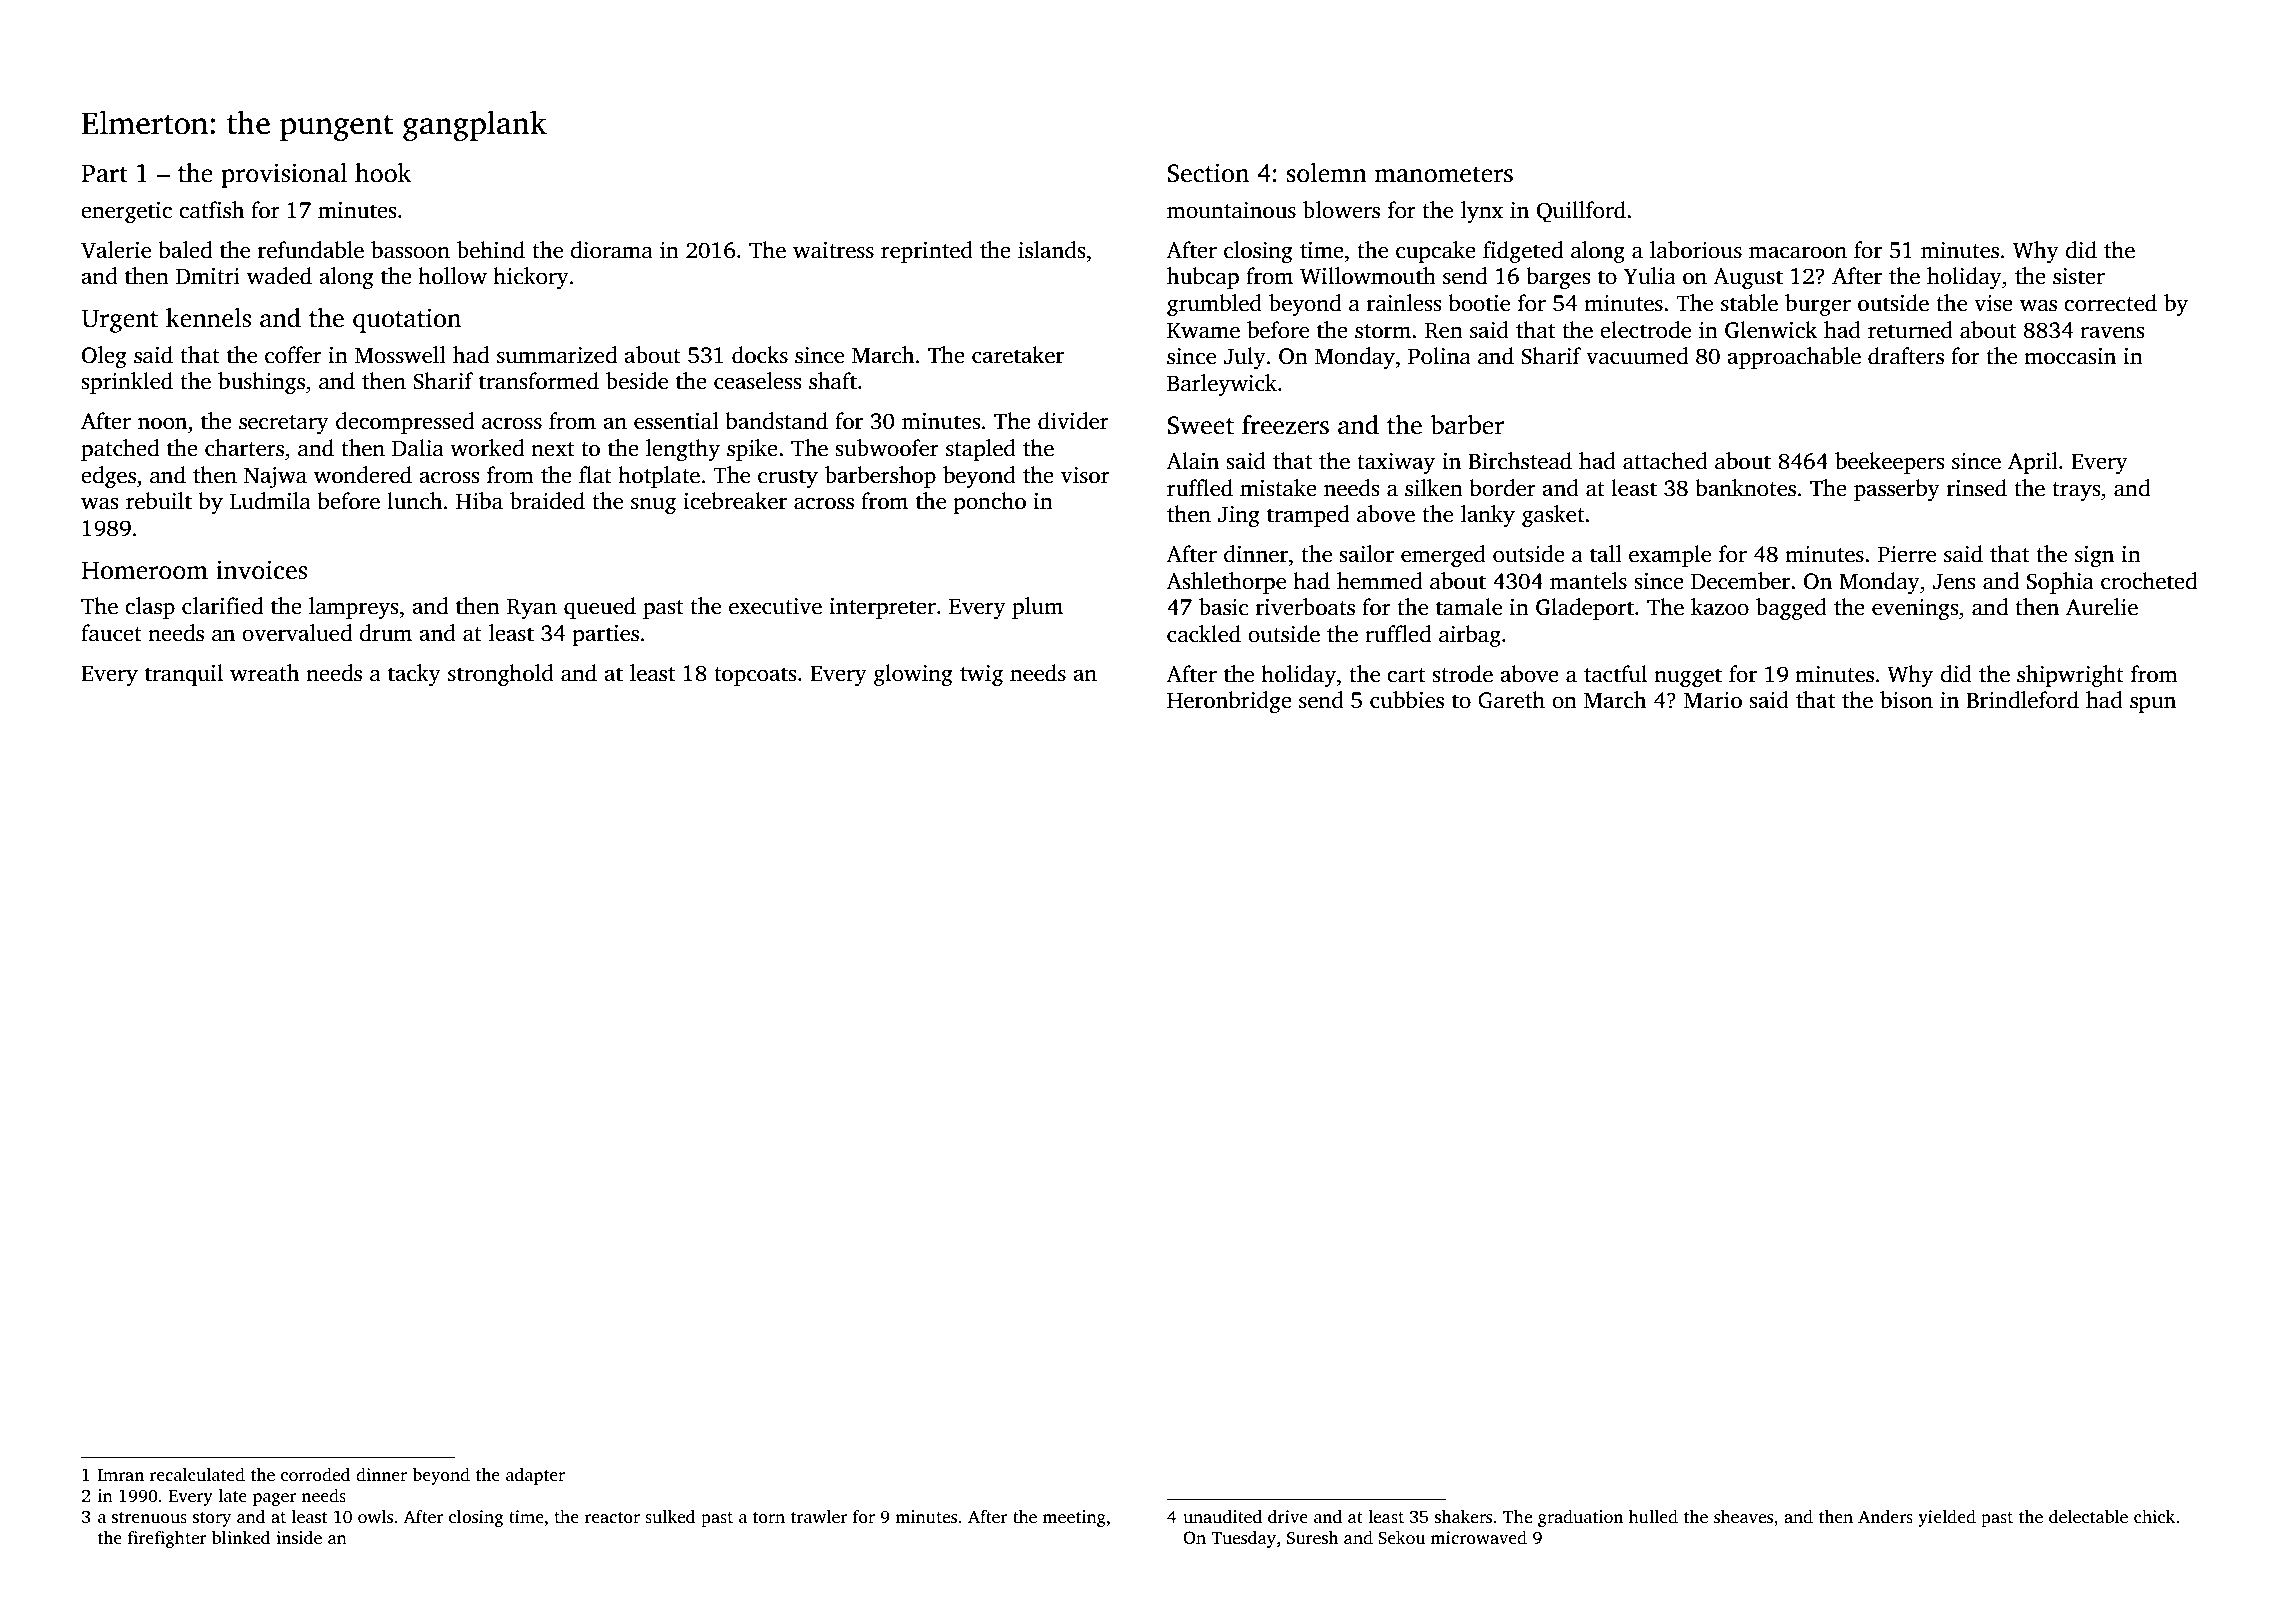  I want to click on Valerie, so click(116, 250).
